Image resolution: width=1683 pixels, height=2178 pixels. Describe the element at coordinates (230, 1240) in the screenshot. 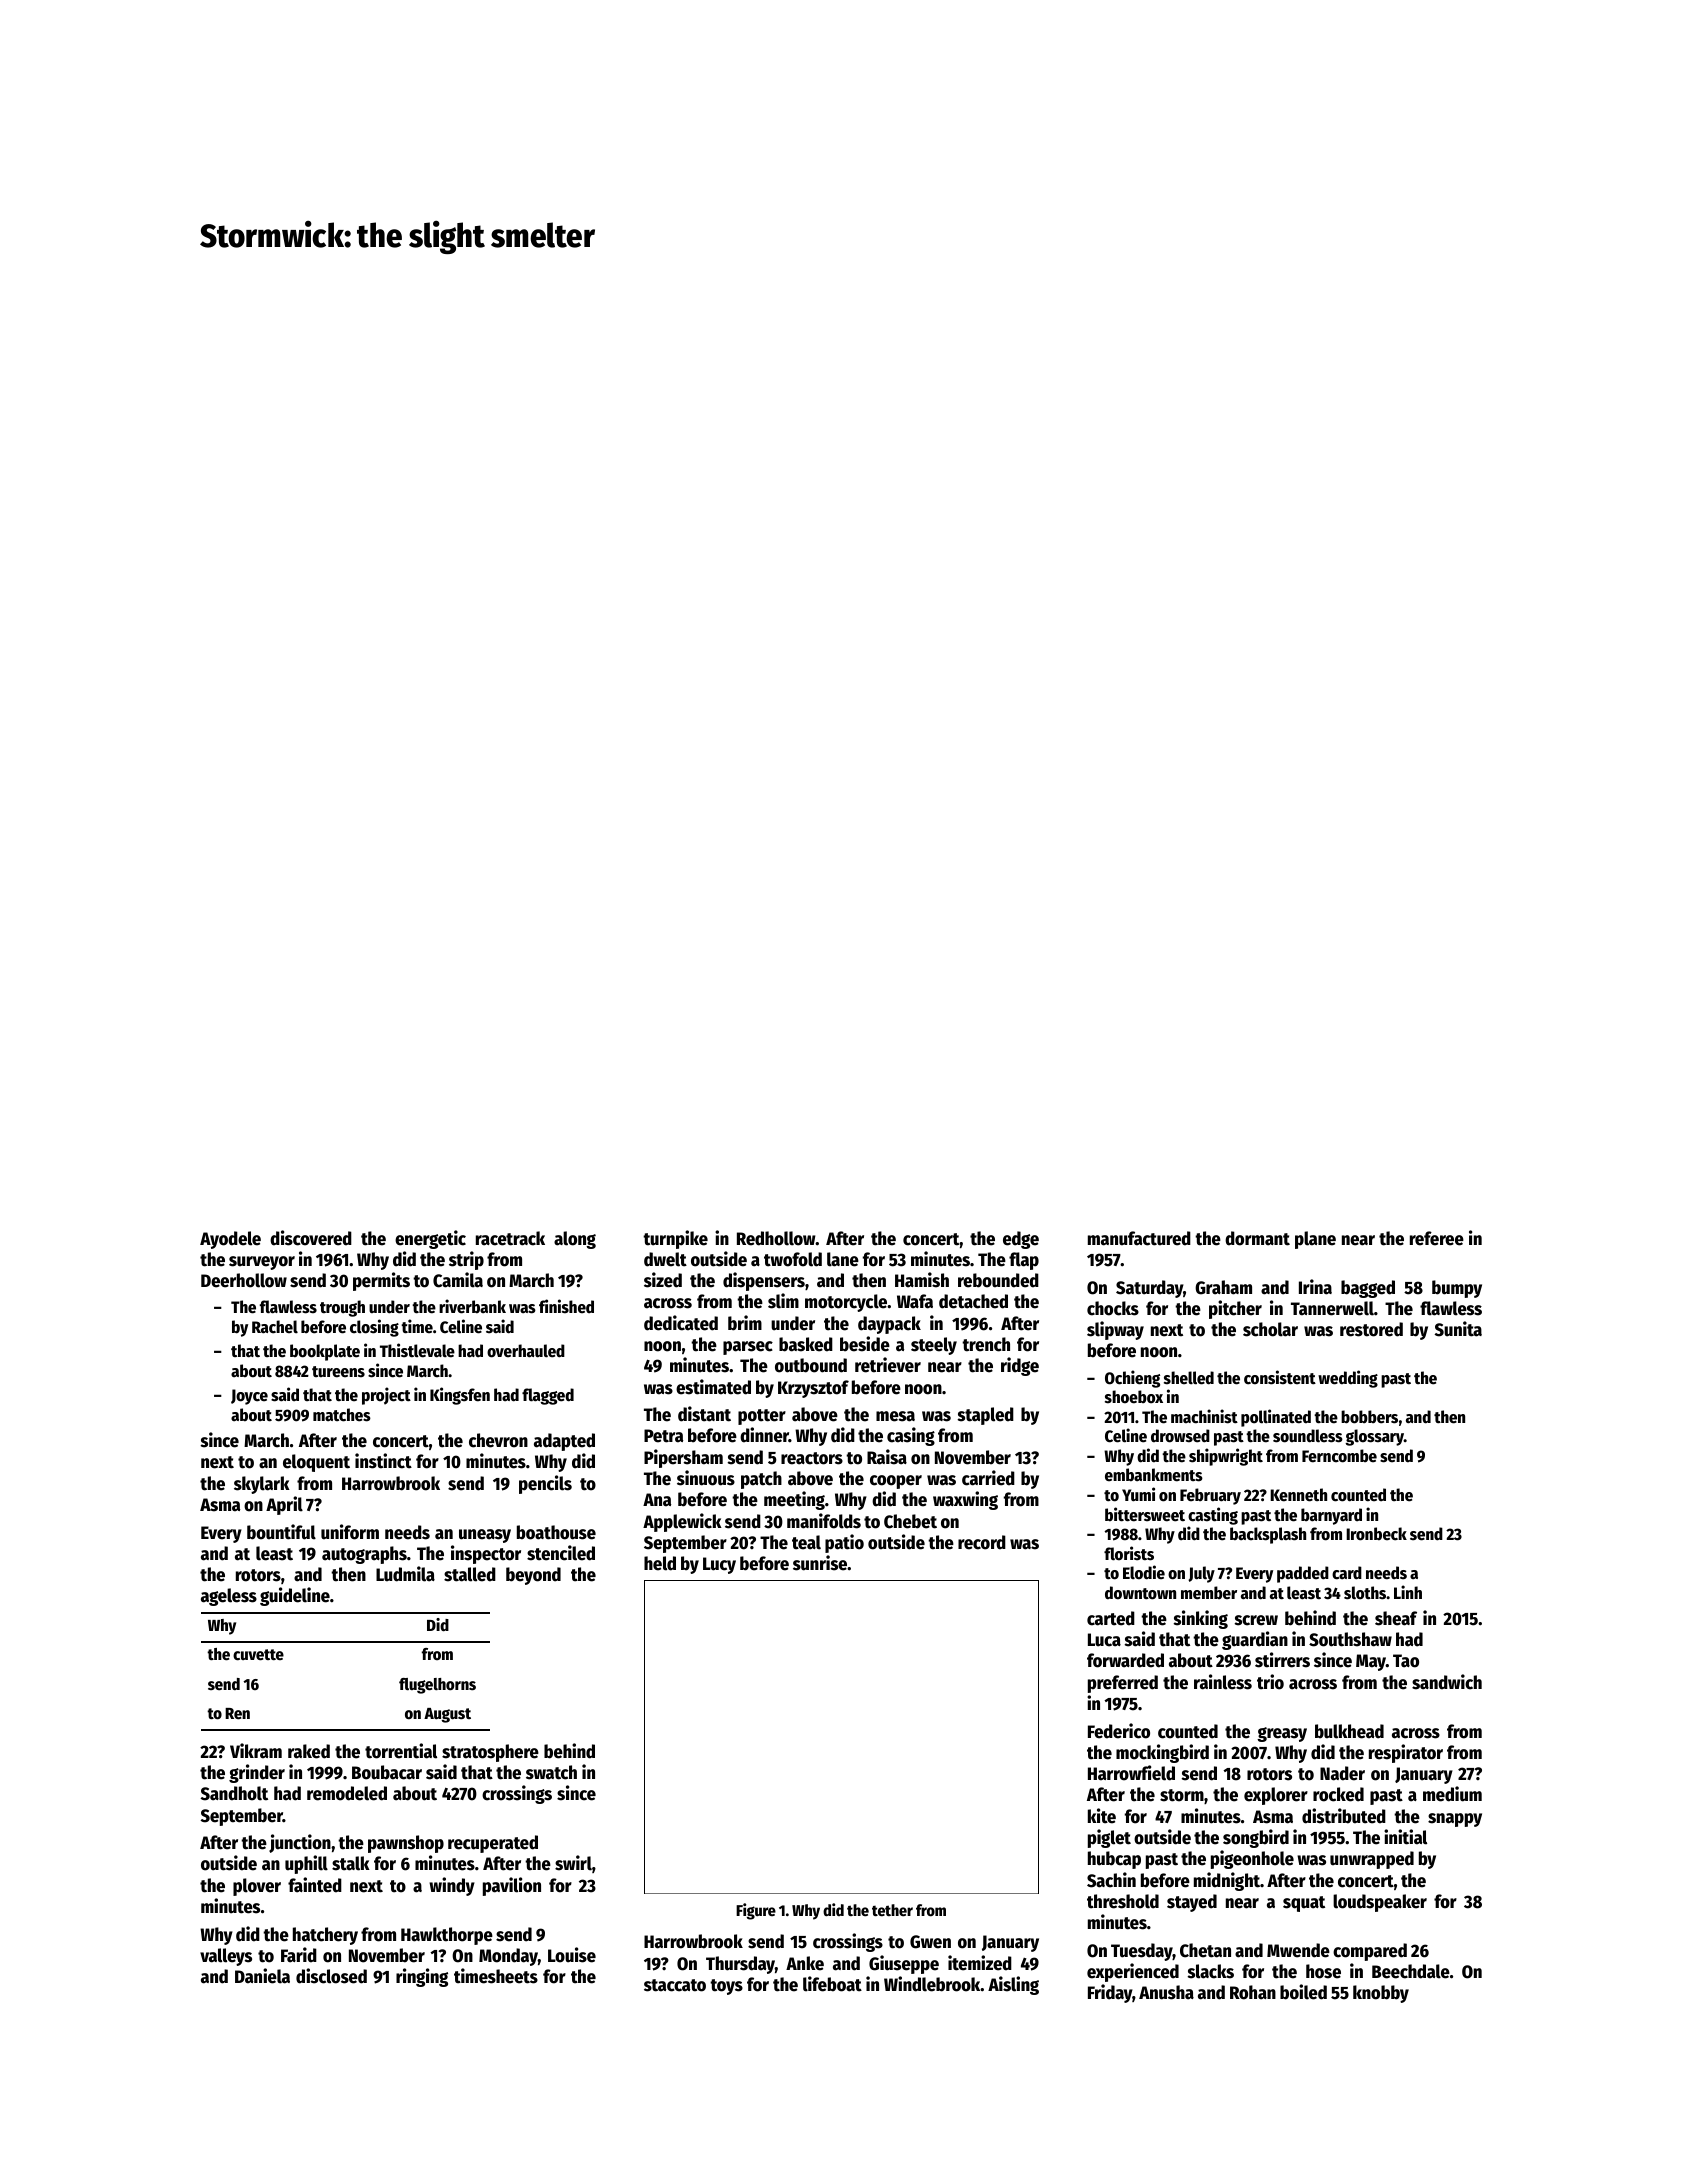

I see `Ayodele` at that location.
